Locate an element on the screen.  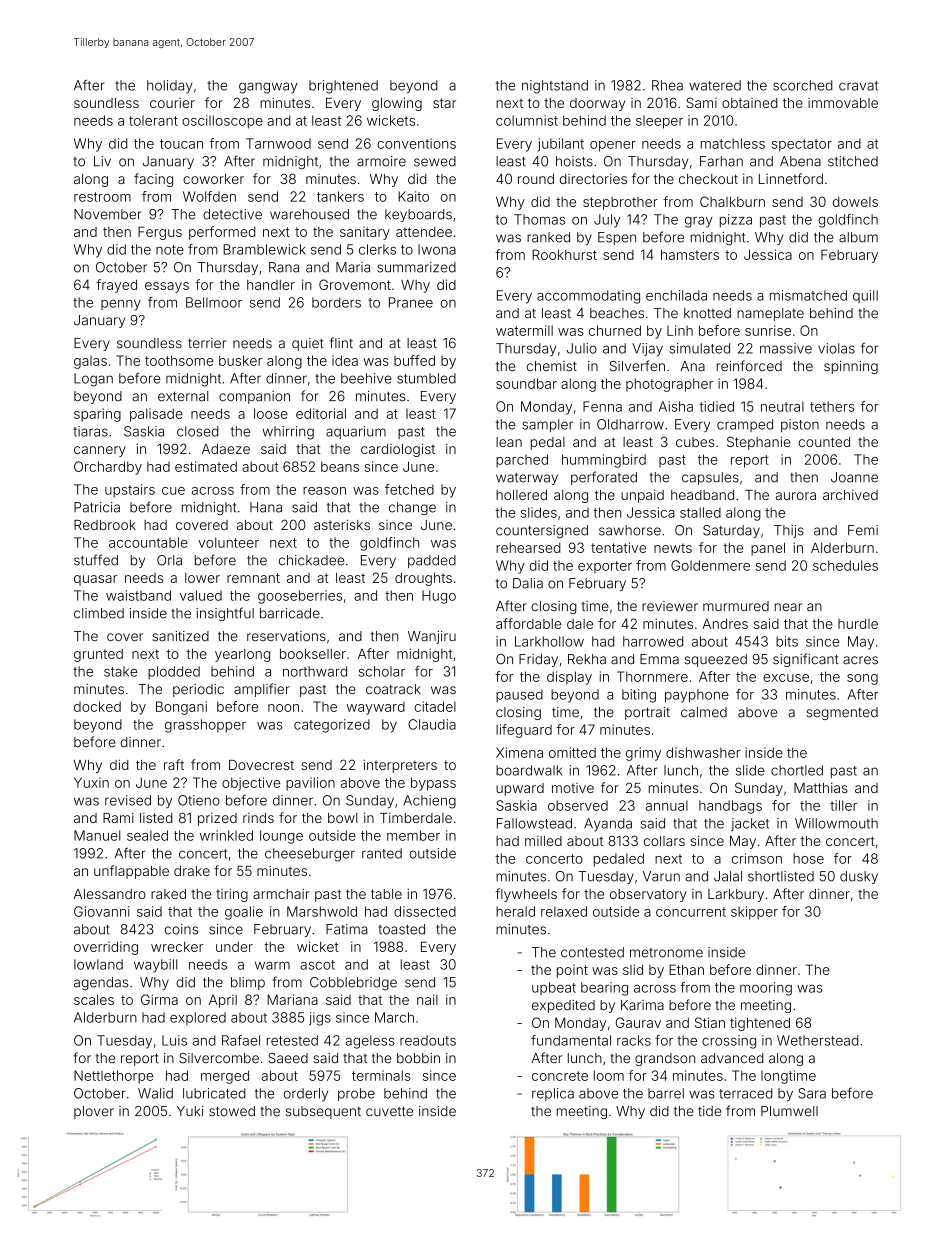
newts is located at coordinates (673, 548).
